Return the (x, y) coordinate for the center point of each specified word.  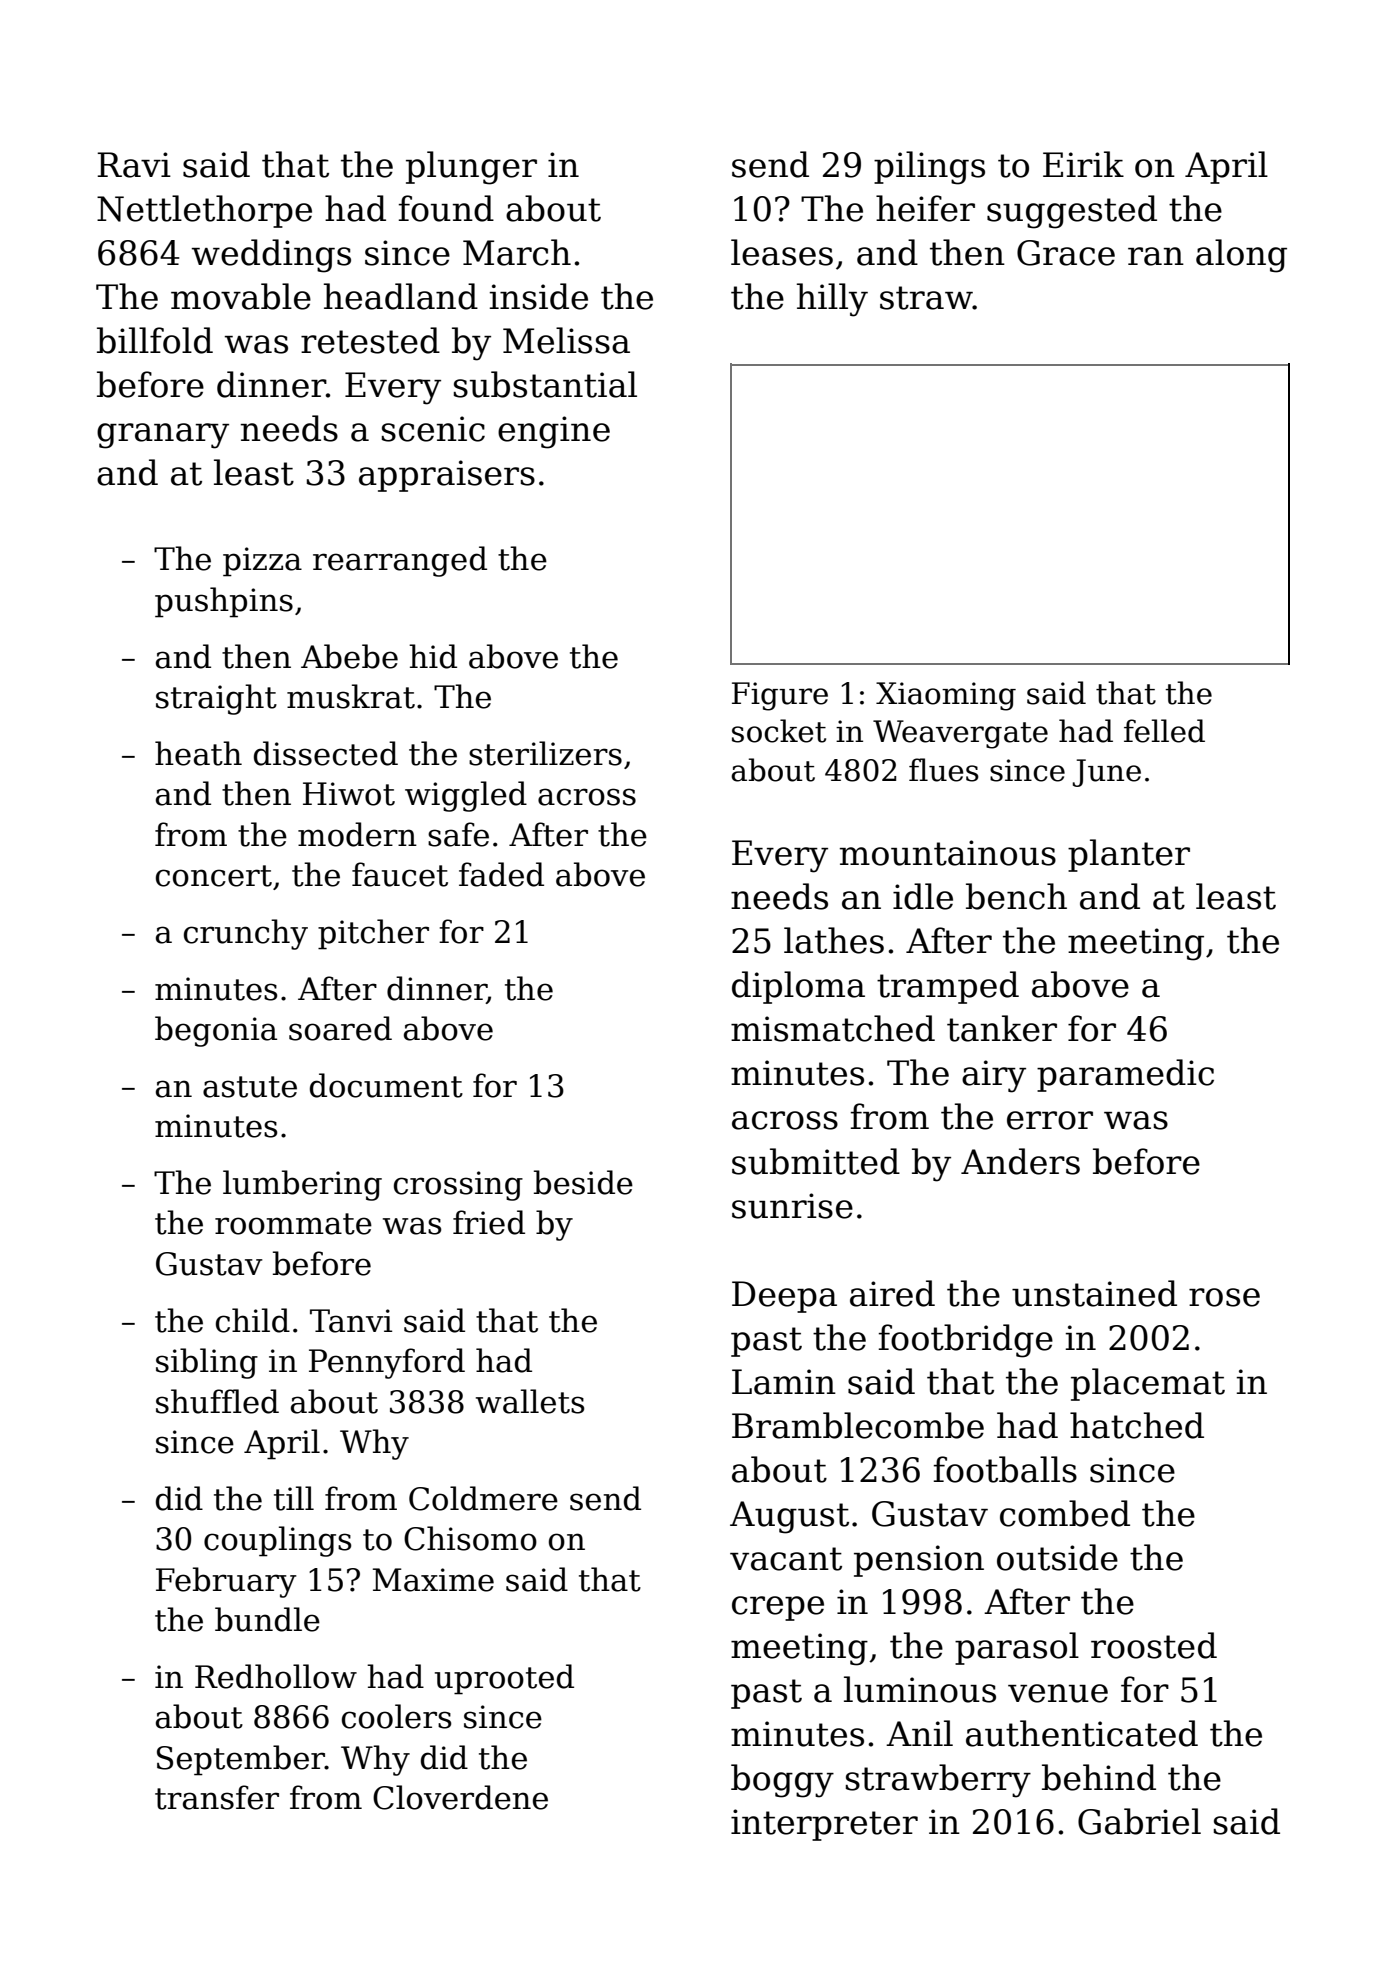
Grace (1066, 253)
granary (163, 436)
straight (216, 699)
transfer (217, 1797)
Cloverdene (460, 1797)
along (1241, 256)
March (517, 252)
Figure (780, 696)
